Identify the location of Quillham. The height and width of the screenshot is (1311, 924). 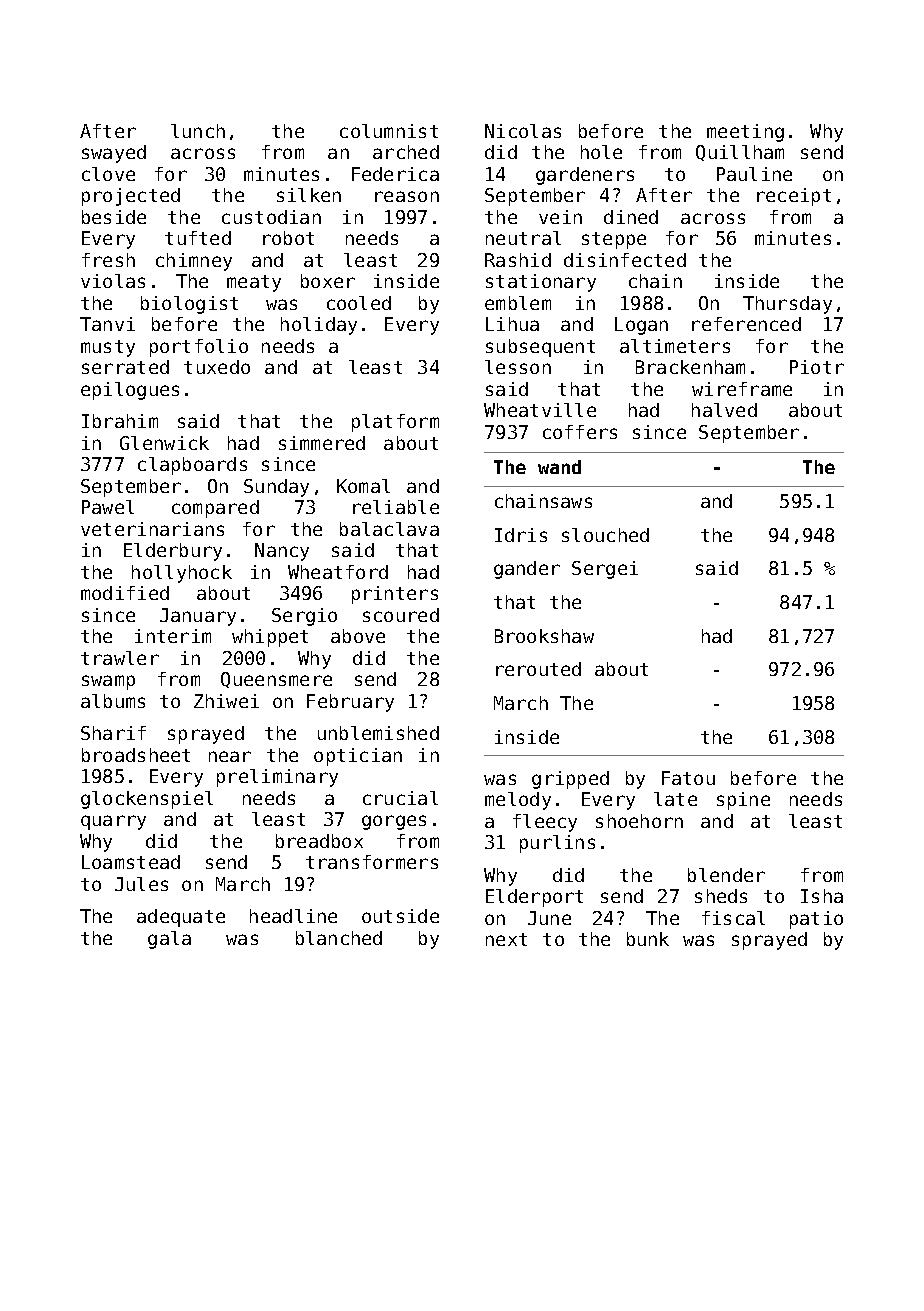
(740, 153).
